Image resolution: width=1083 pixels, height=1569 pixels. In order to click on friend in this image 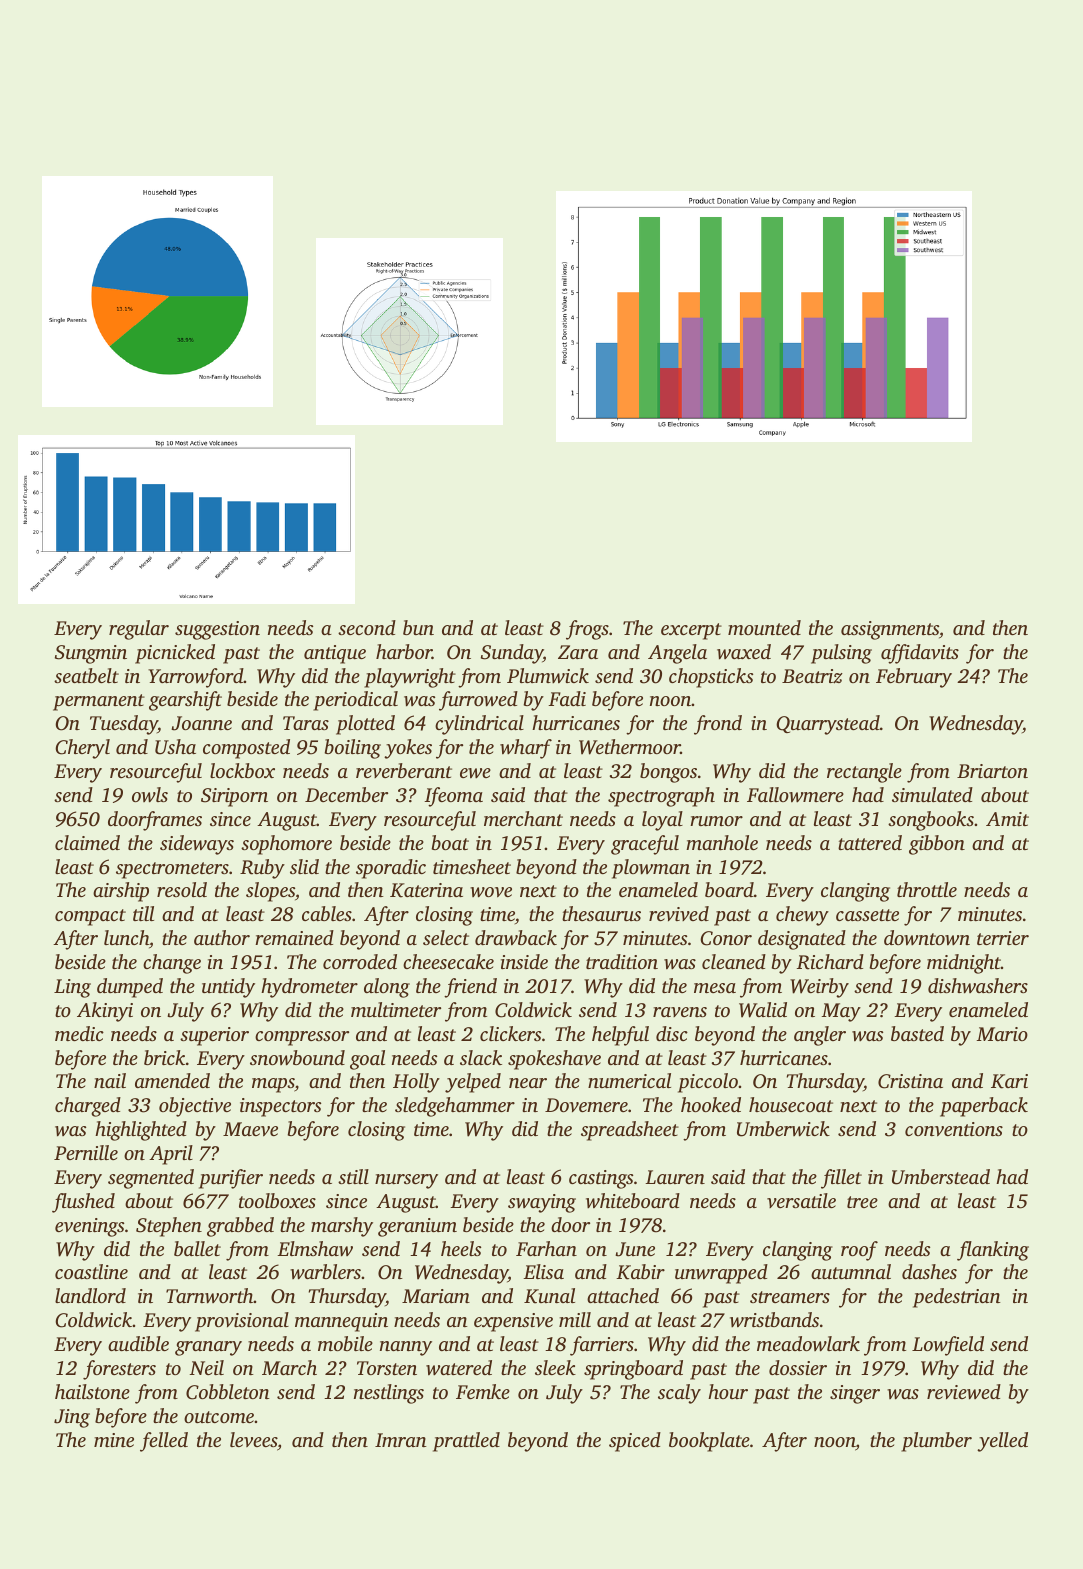, I will do `click(470, 988)`.
